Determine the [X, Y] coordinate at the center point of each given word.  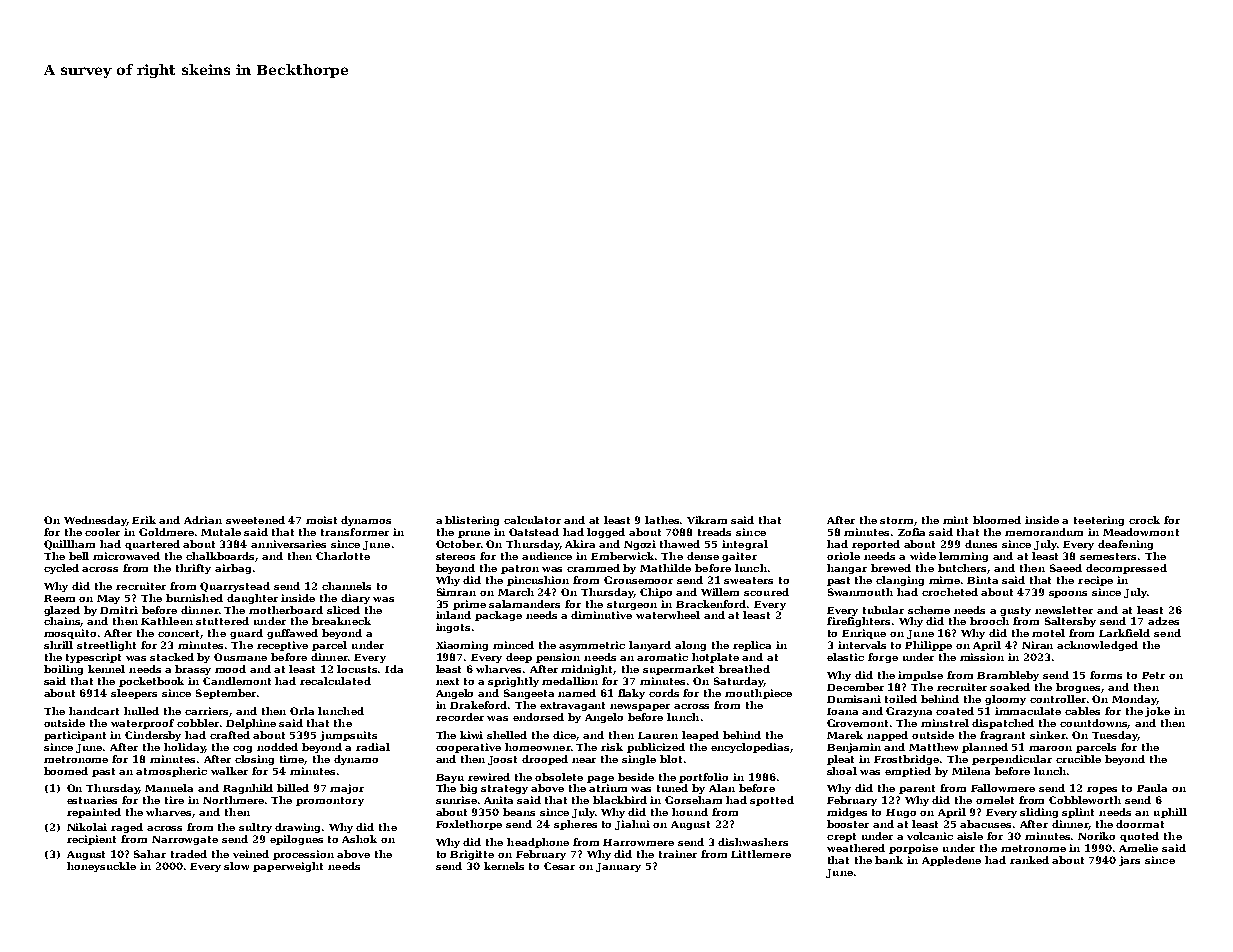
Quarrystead [235, 587]
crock [1144, 520]
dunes [981, 544]
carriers [207, 712]
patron [520, 569]
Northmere [233, 800]
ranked [1029, 860]
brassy [193, 670]
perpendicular [1012, 760]
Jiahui [632, 825]
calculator [532, 520]
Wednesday [95, 521]
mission [982, 657]
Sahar [150, 854]
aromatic [662, 657]
